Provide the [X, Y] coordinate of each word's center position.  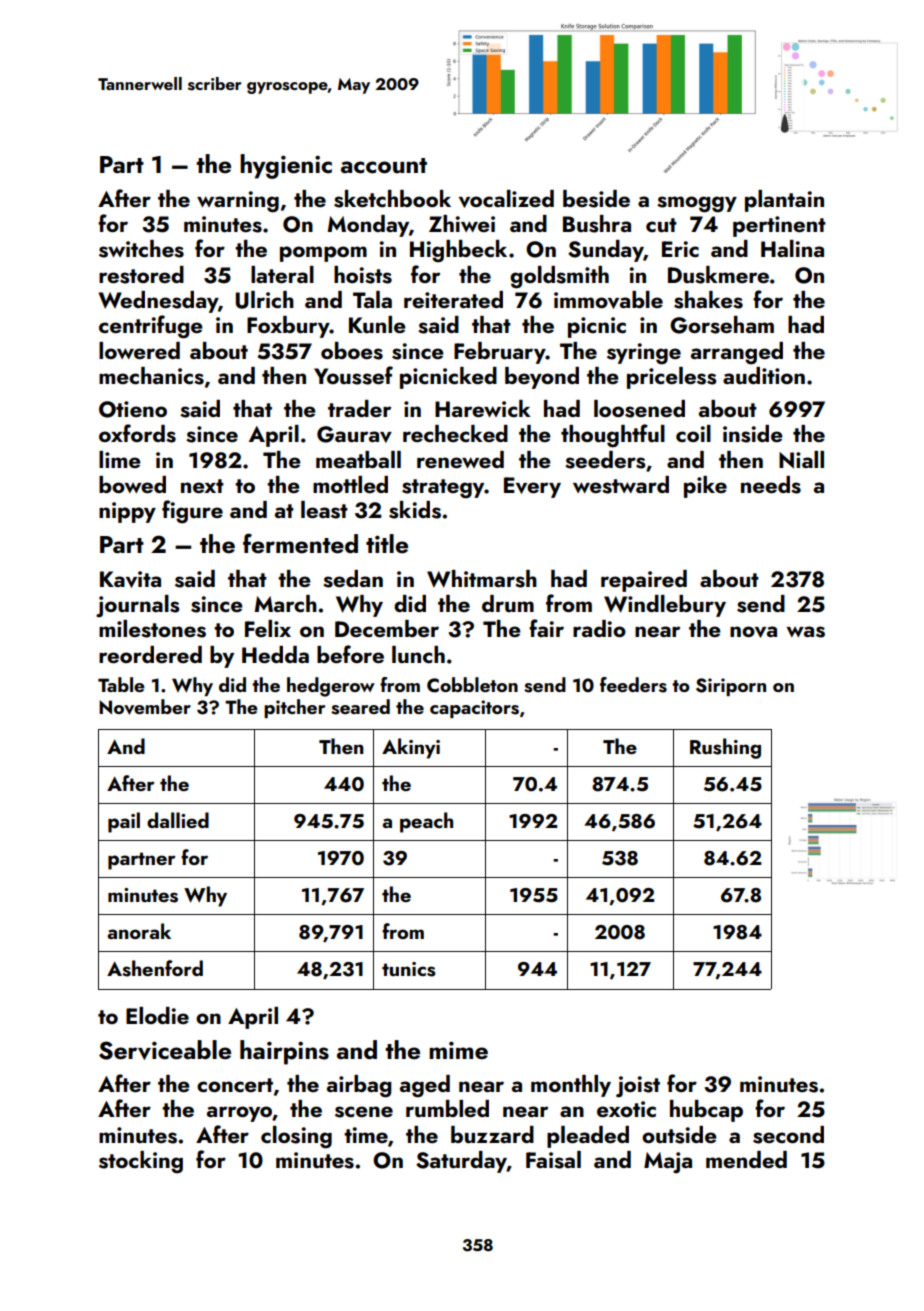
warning [238, 202]
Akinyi [411, 748]
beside [596, 199]
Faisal [553, 1160]
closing [296, 1137]
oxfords [137, 433]
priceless [671, 378]
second [788, 1135]
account [384, 166]
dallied [178, 820]
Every [532, 487]
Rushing [725, 748]
